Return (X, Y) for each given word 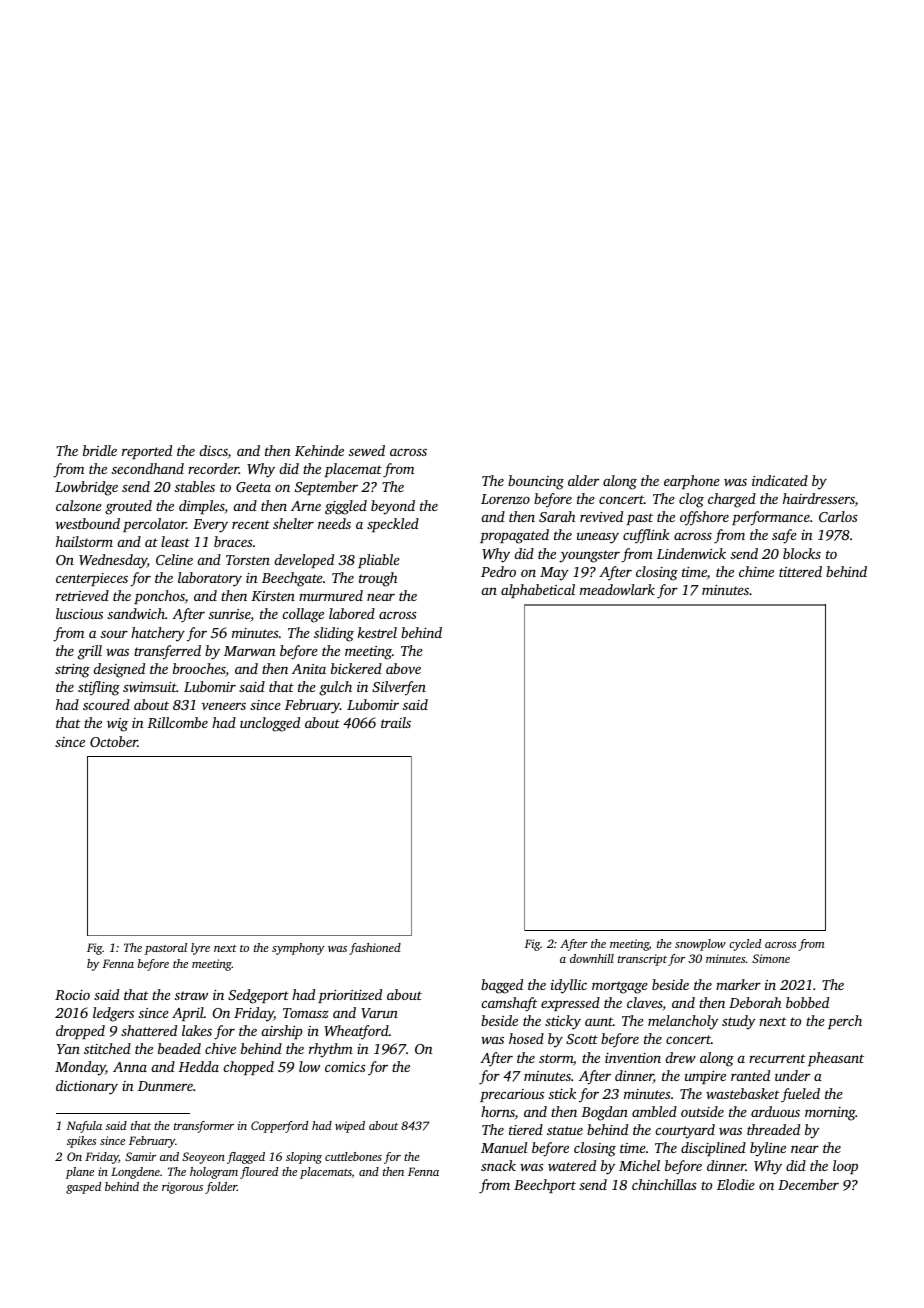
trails (396, 722)
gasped (83, 1188)
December (808, 1184)
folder (221, 1188)
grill (90, 652)
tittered (800, 571)
